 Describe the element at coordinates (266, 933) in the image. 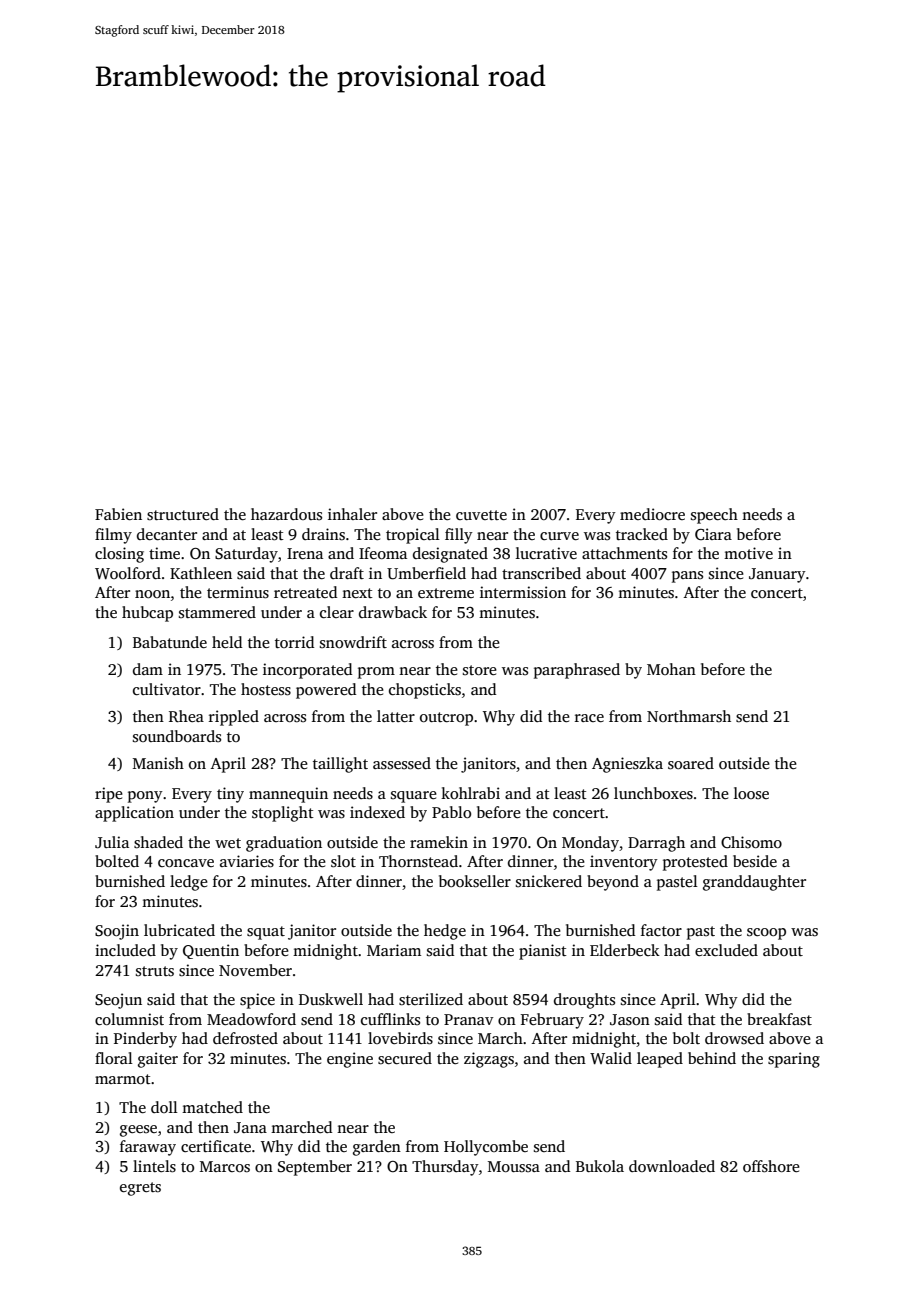

I see `squat` at that location.
